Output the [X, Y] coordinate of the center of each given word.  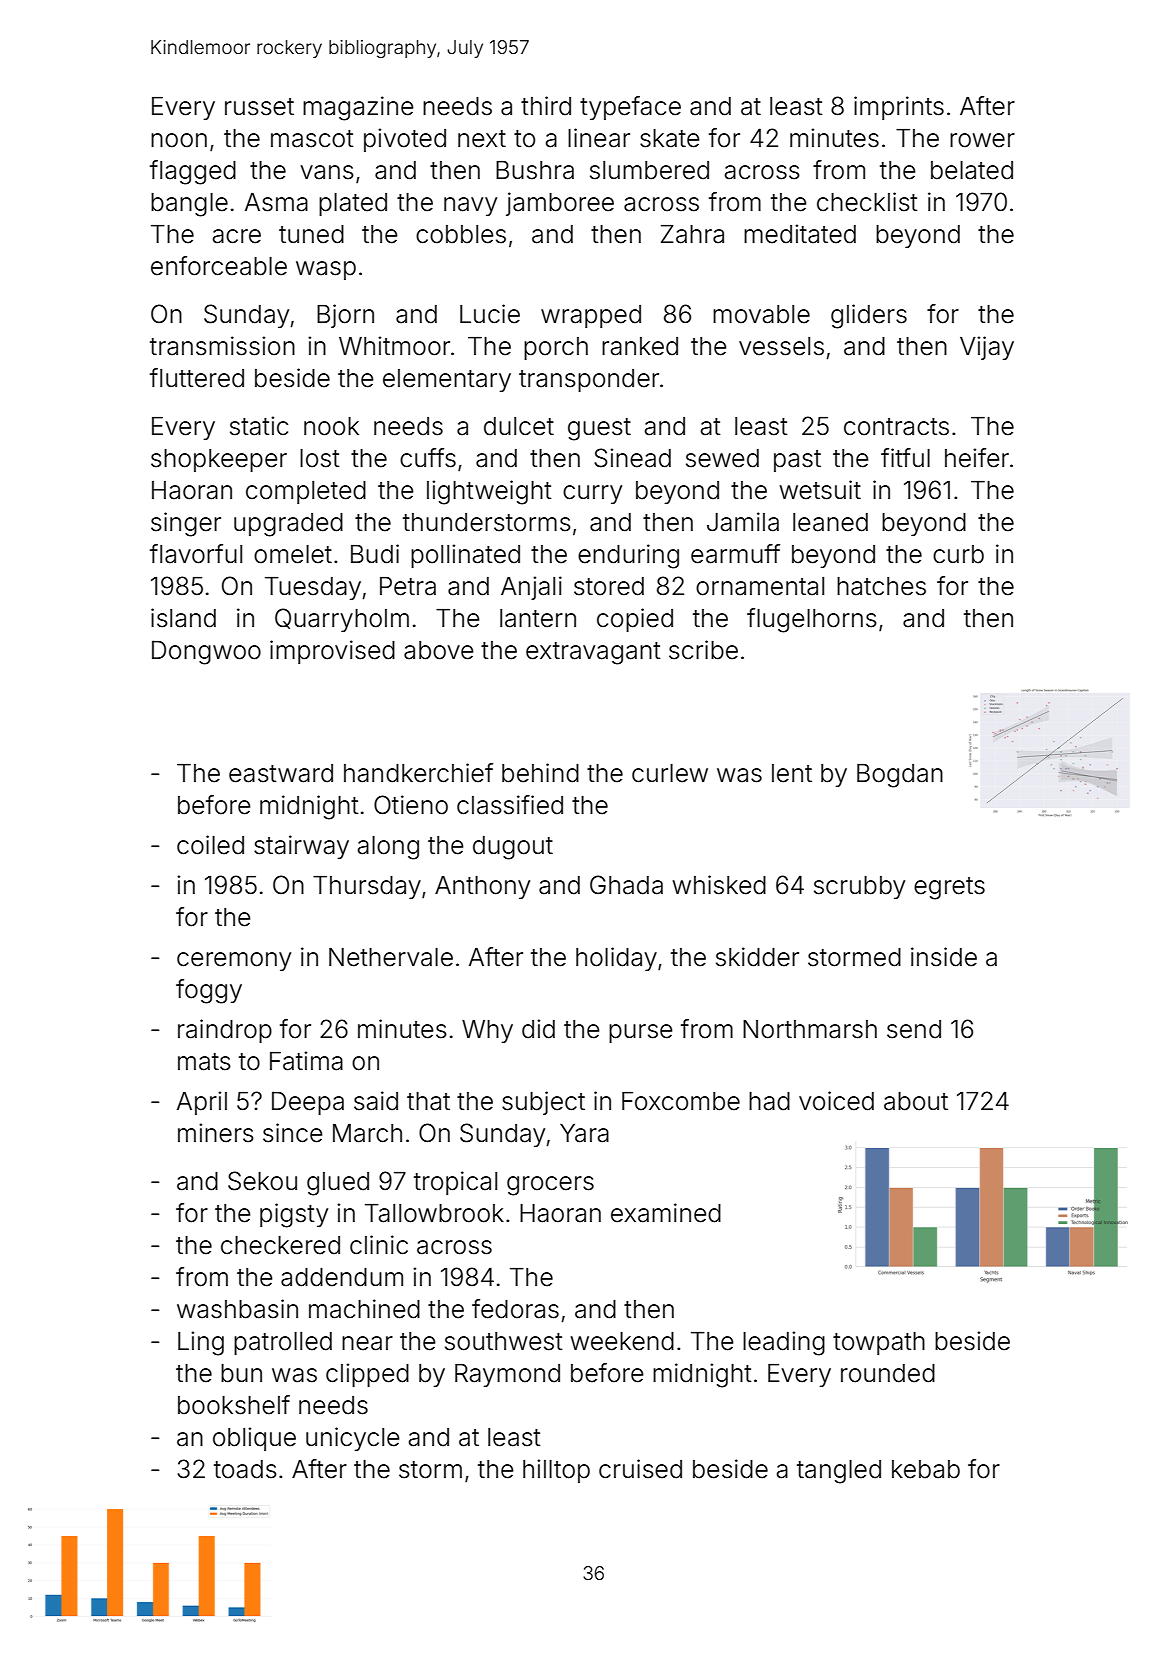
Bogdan [900, 776]
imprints [899, 108]
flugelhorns [812, 620]
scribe [703, 650]
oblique [254, 1439]
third [546, 106]
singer [186, 524]
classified [510, 805]
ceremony [234, 961]
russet [259, 107]
